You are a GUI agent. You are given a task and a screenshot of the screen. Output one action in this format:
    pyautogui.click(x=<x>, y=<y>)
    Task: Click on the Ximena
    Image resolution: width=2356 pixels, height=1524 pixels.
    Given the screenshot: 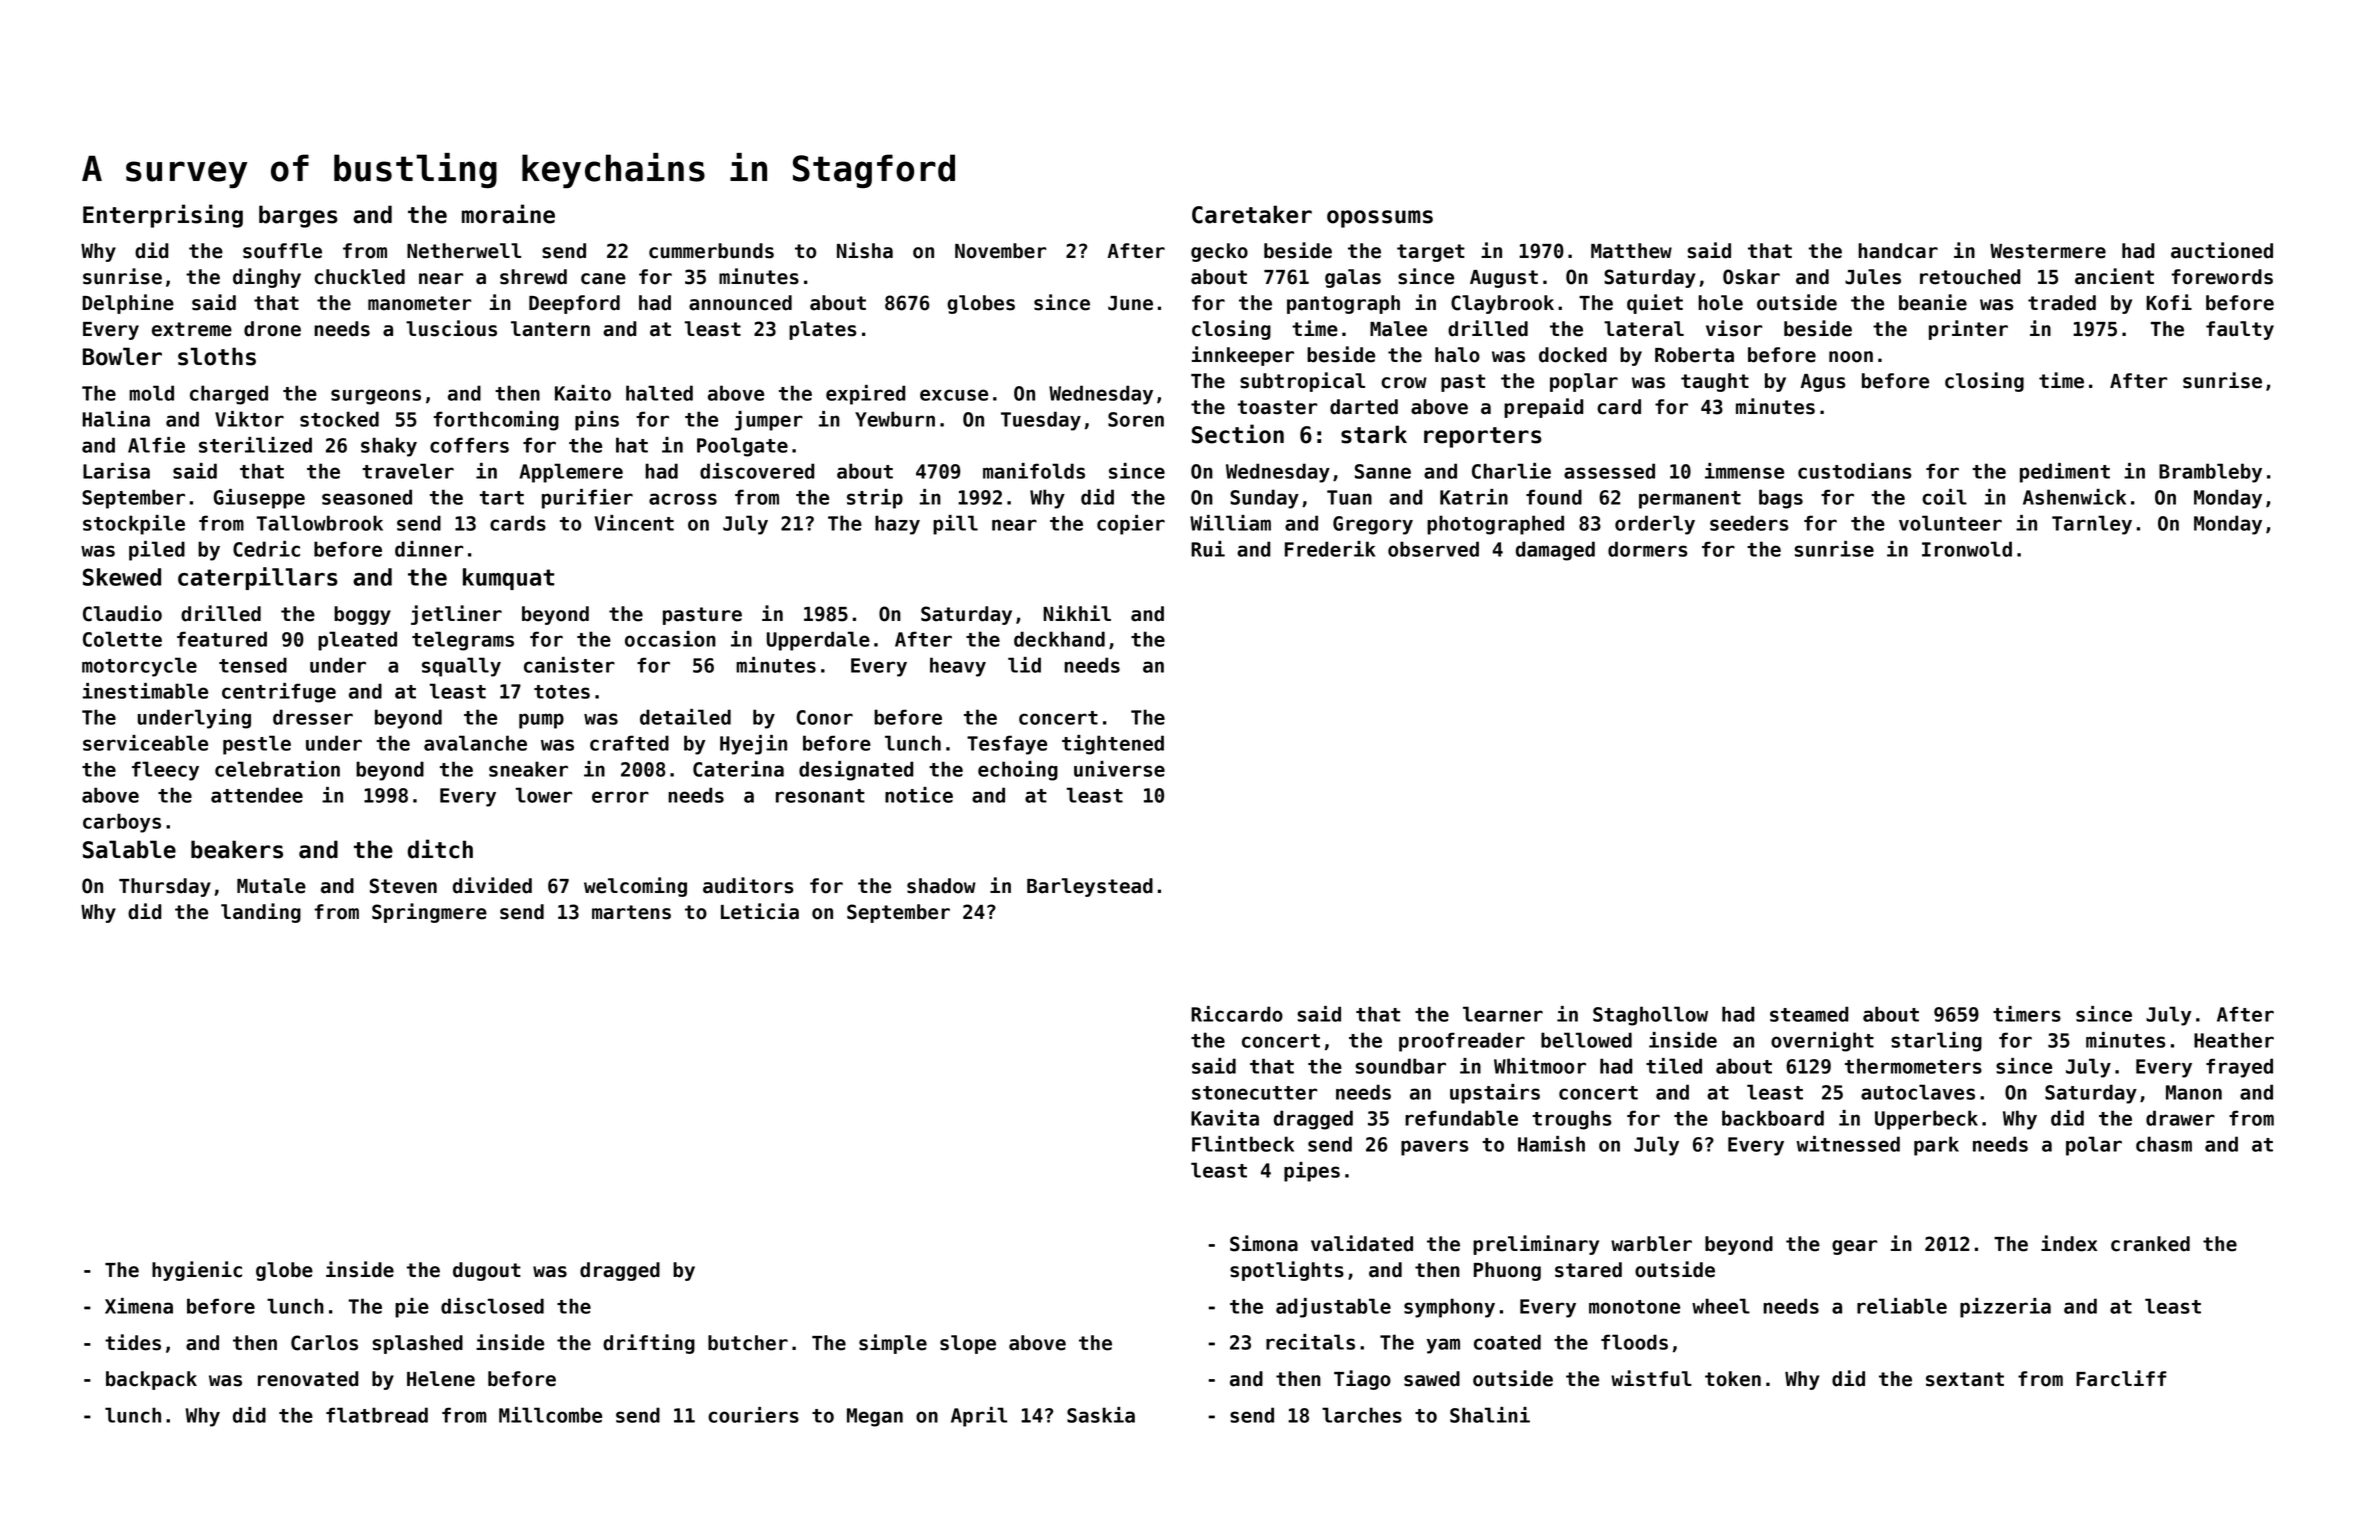 What is the action you would take?
    pyautogui.click(x=139, y=1306)
